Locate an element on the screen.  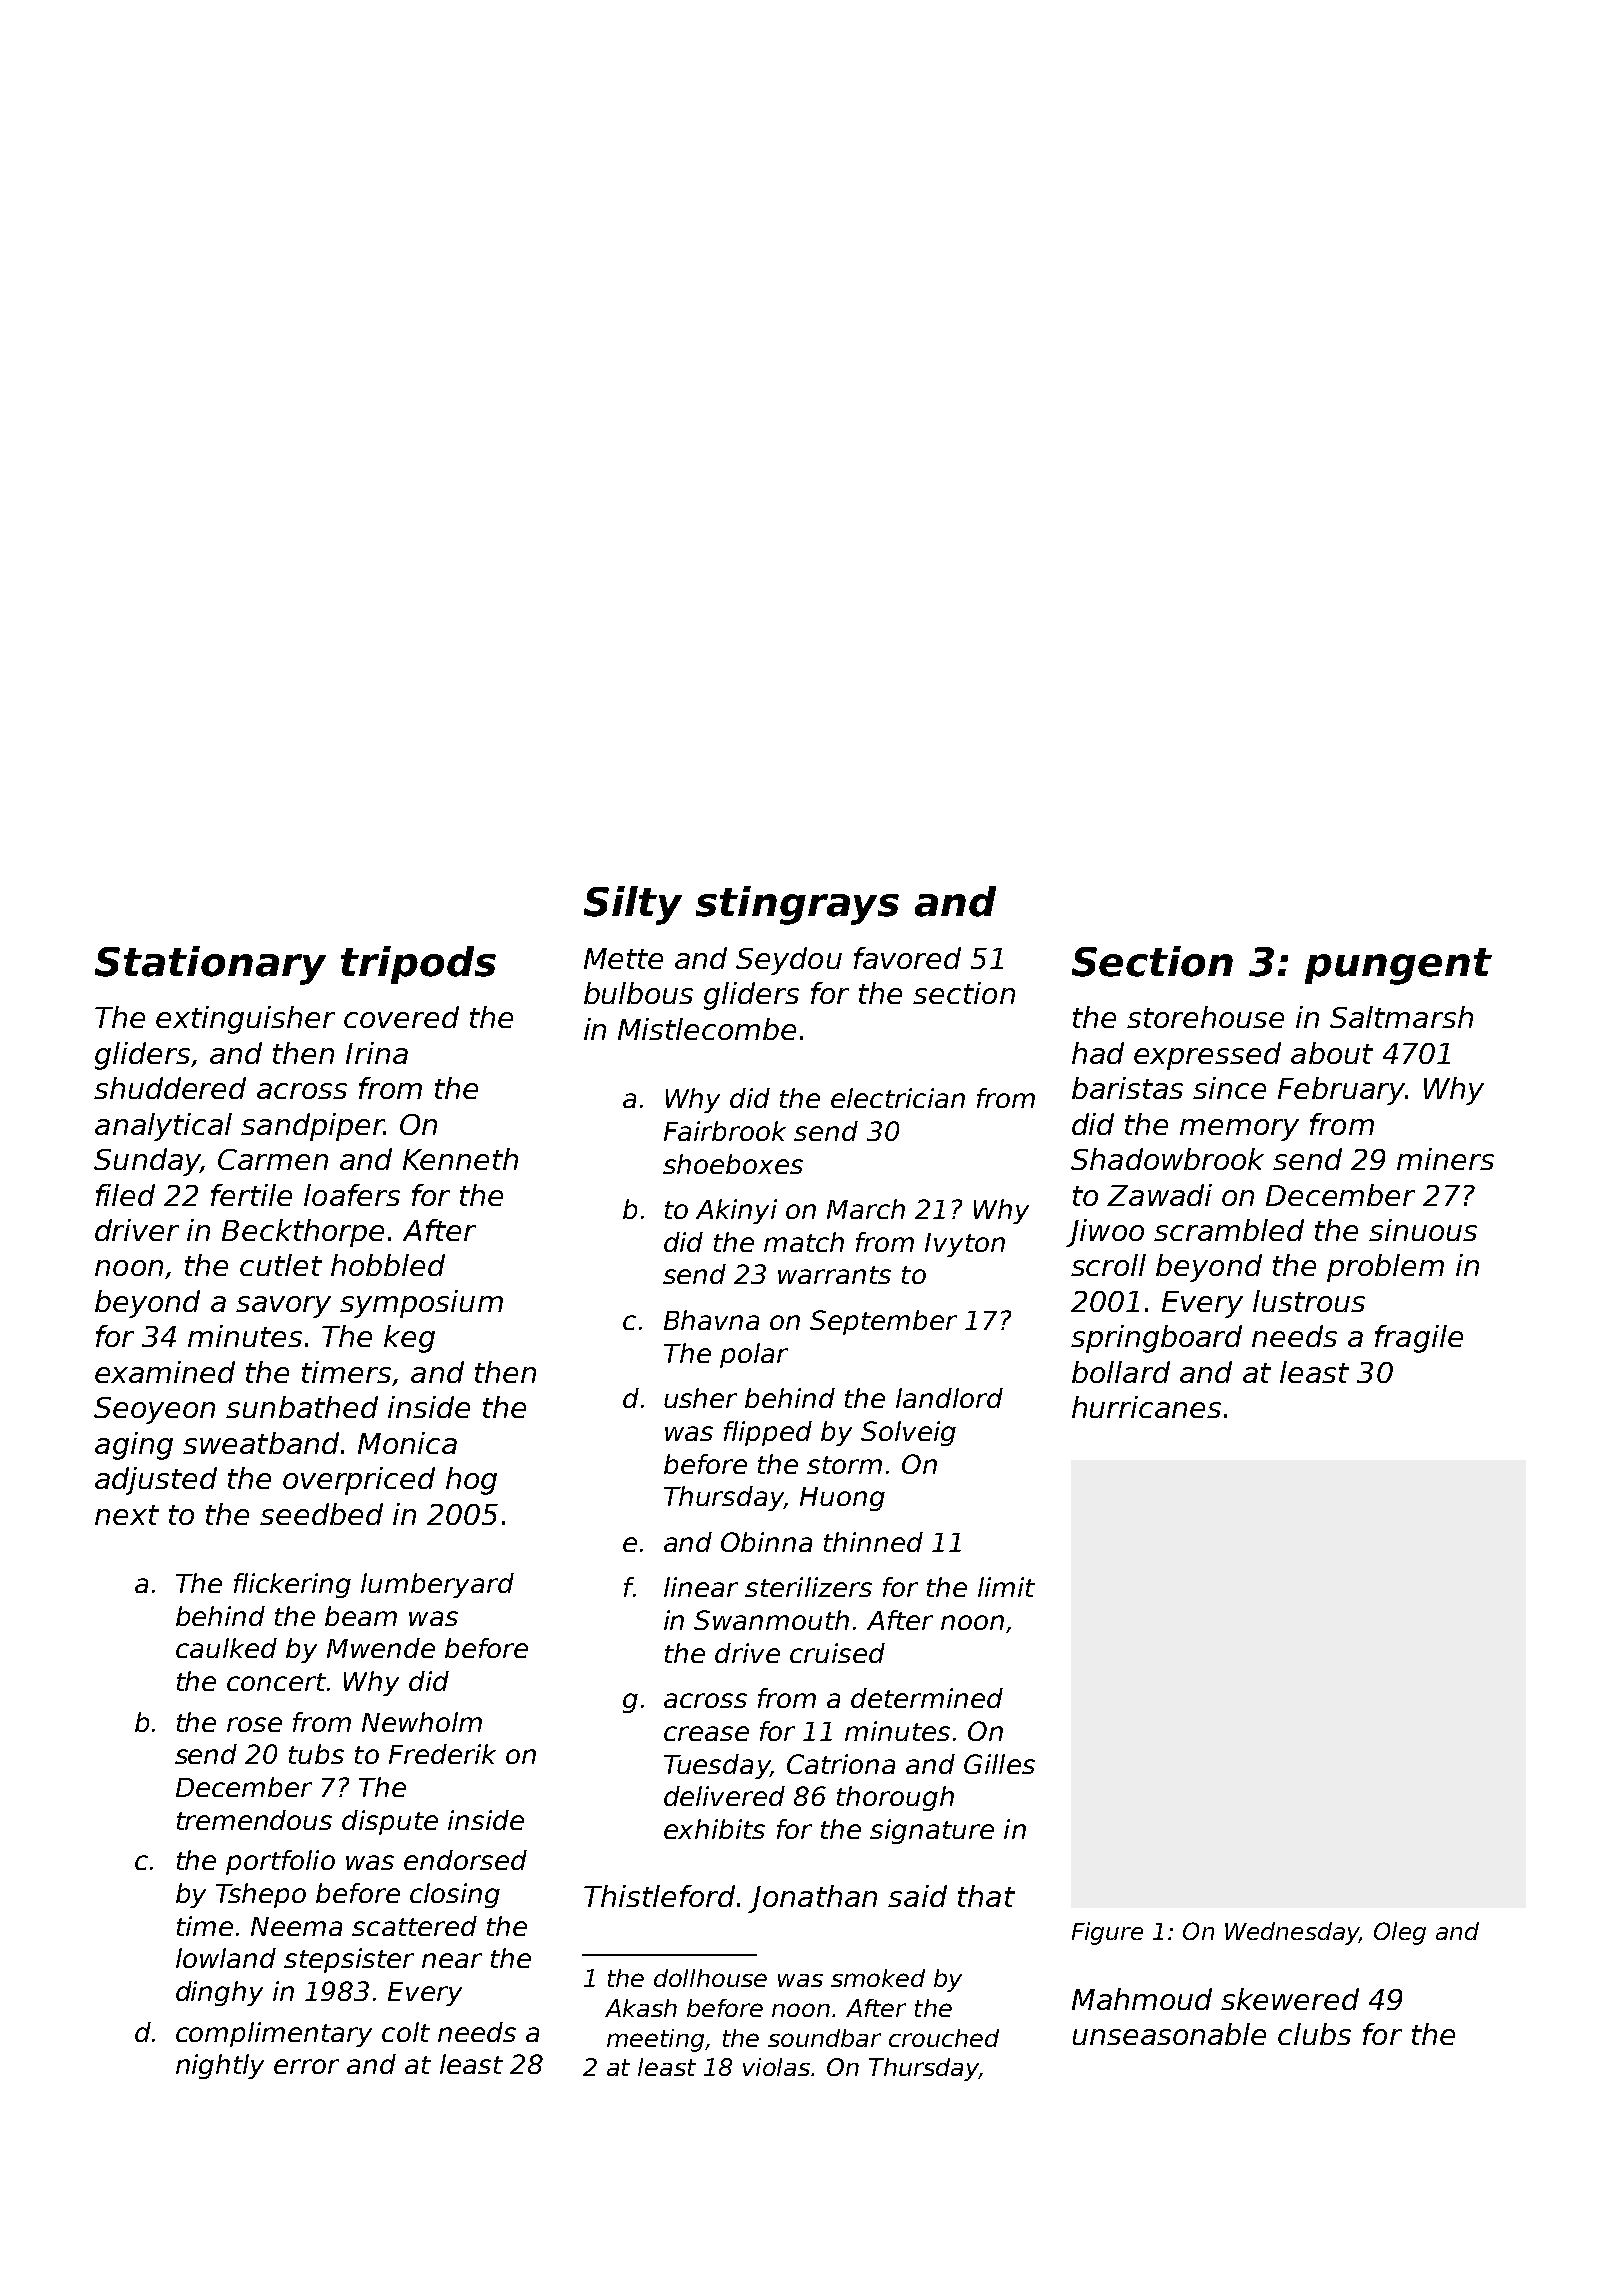
pungent is located at coordinates (1398, 966).
